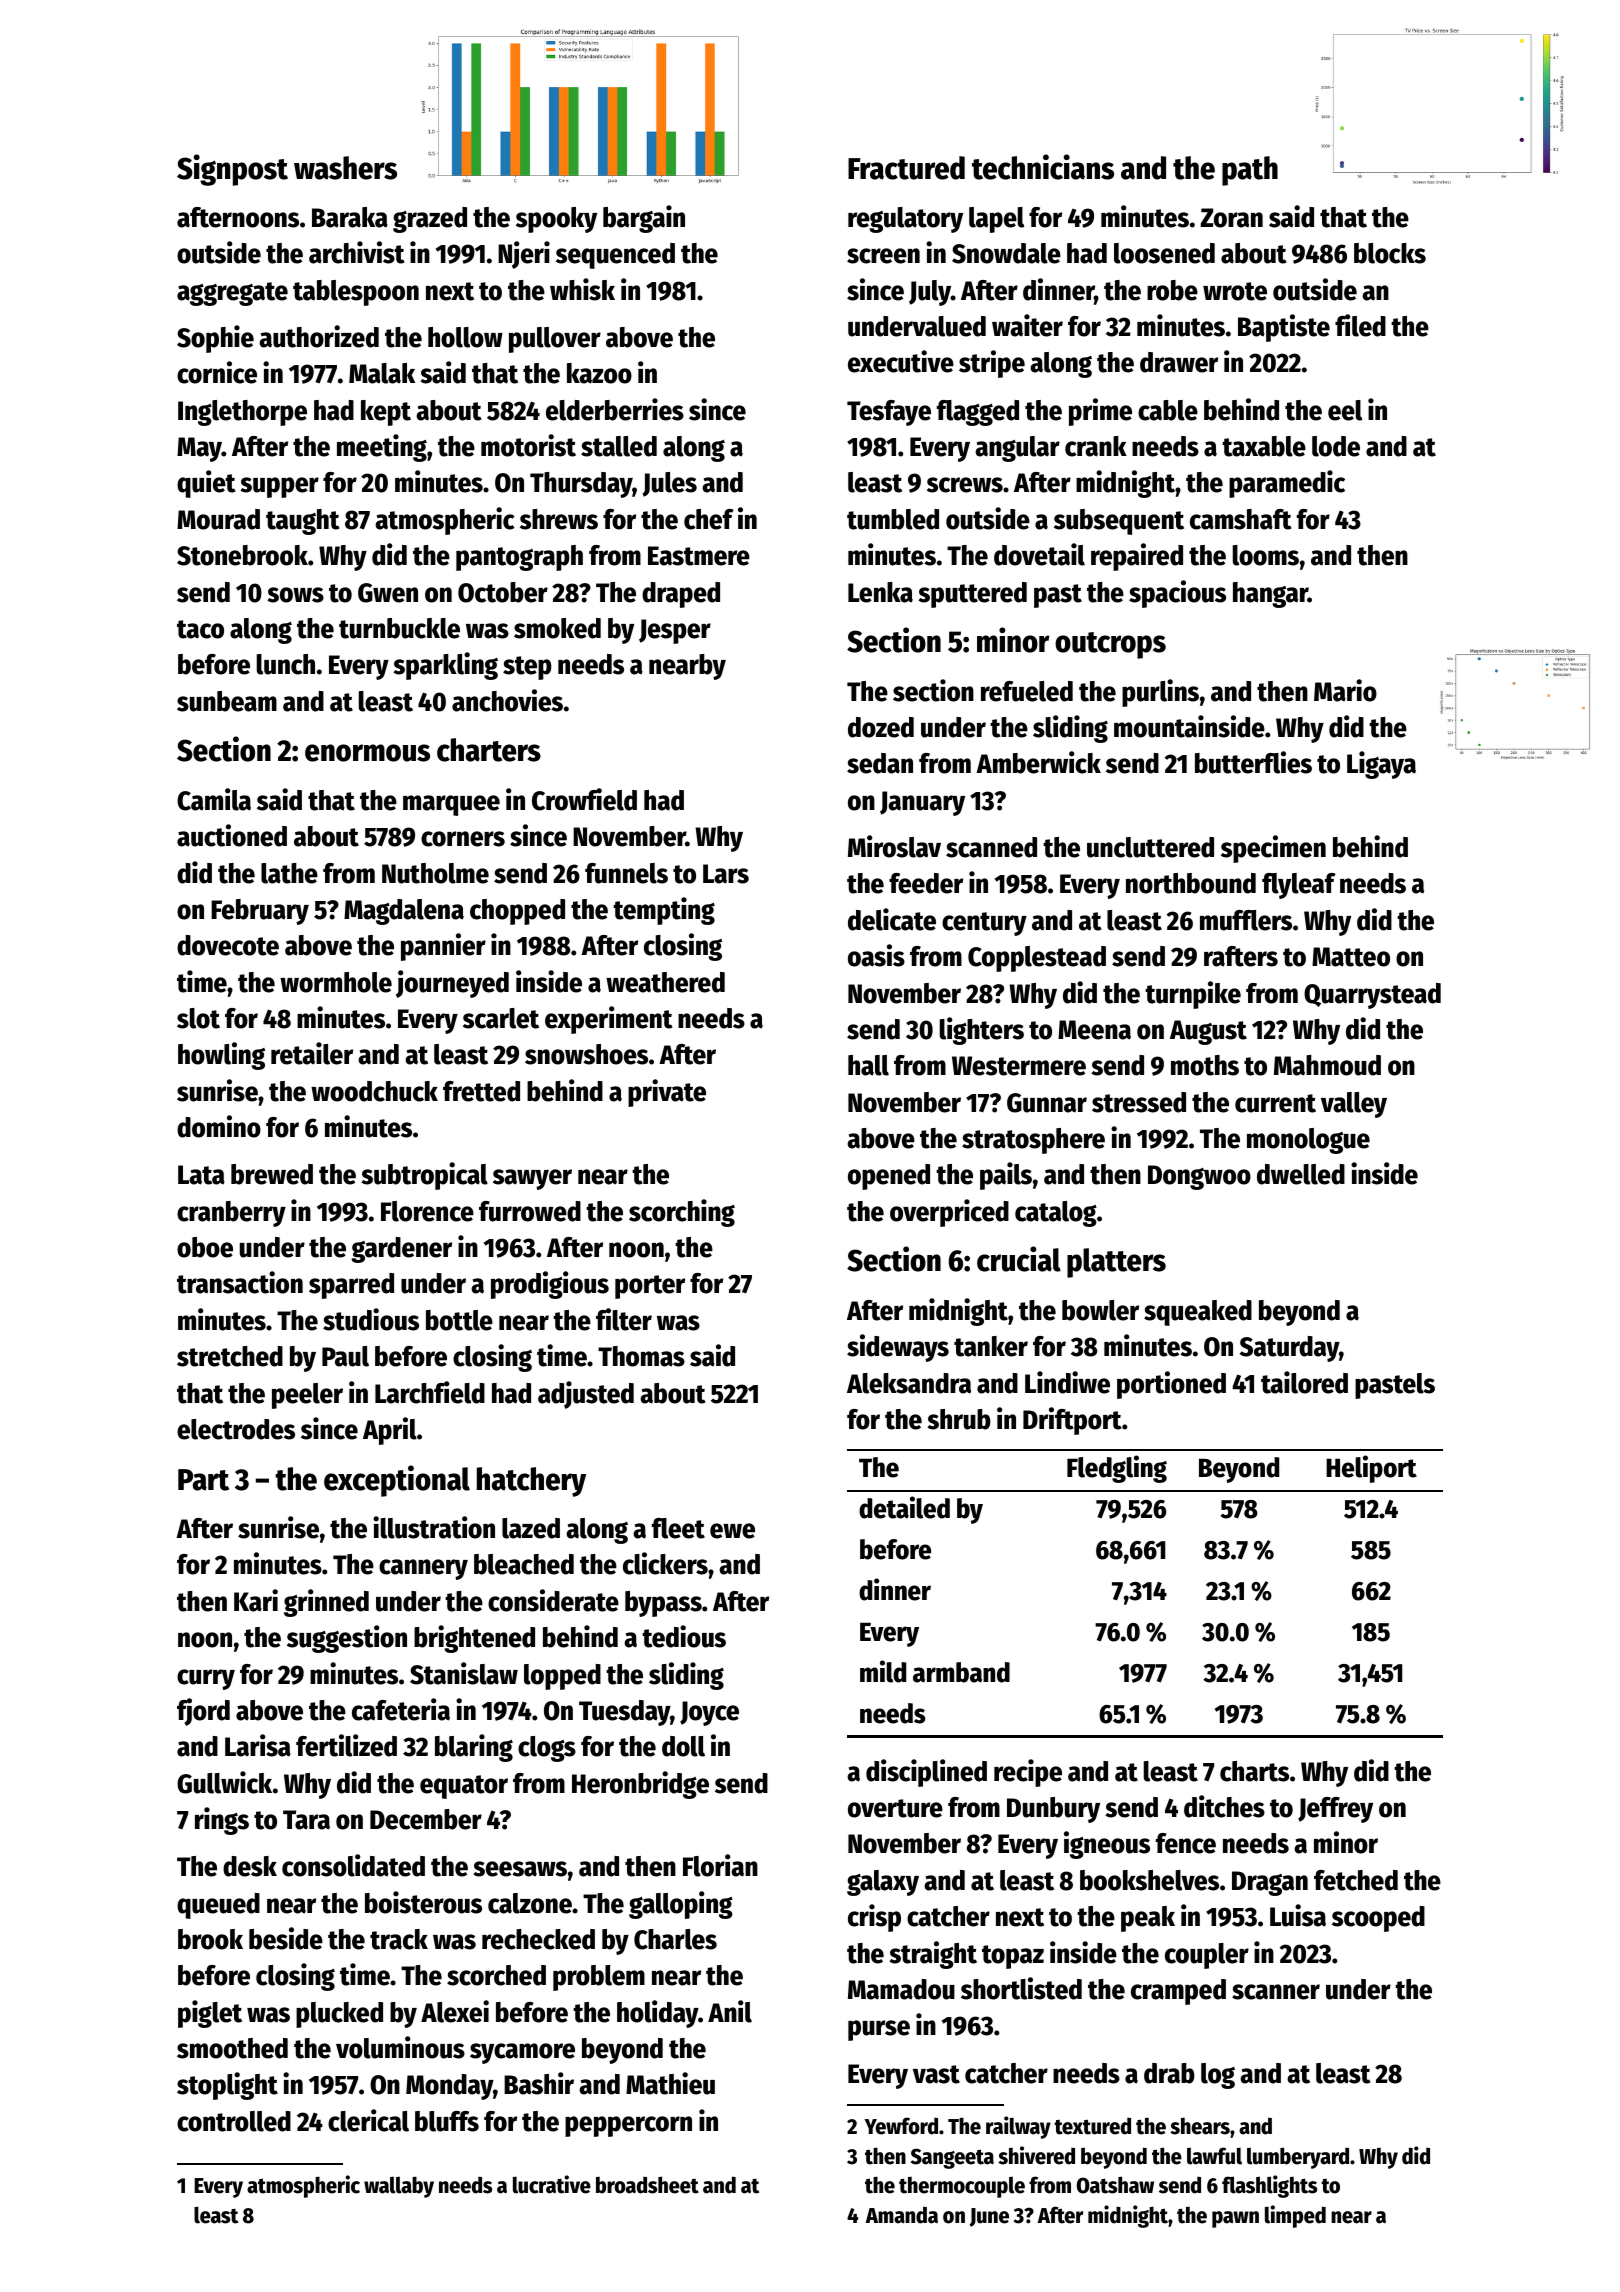  What do you see at coordinates (665, 982) in the document?
I see `weathered` at bounding box center [665, 982].
